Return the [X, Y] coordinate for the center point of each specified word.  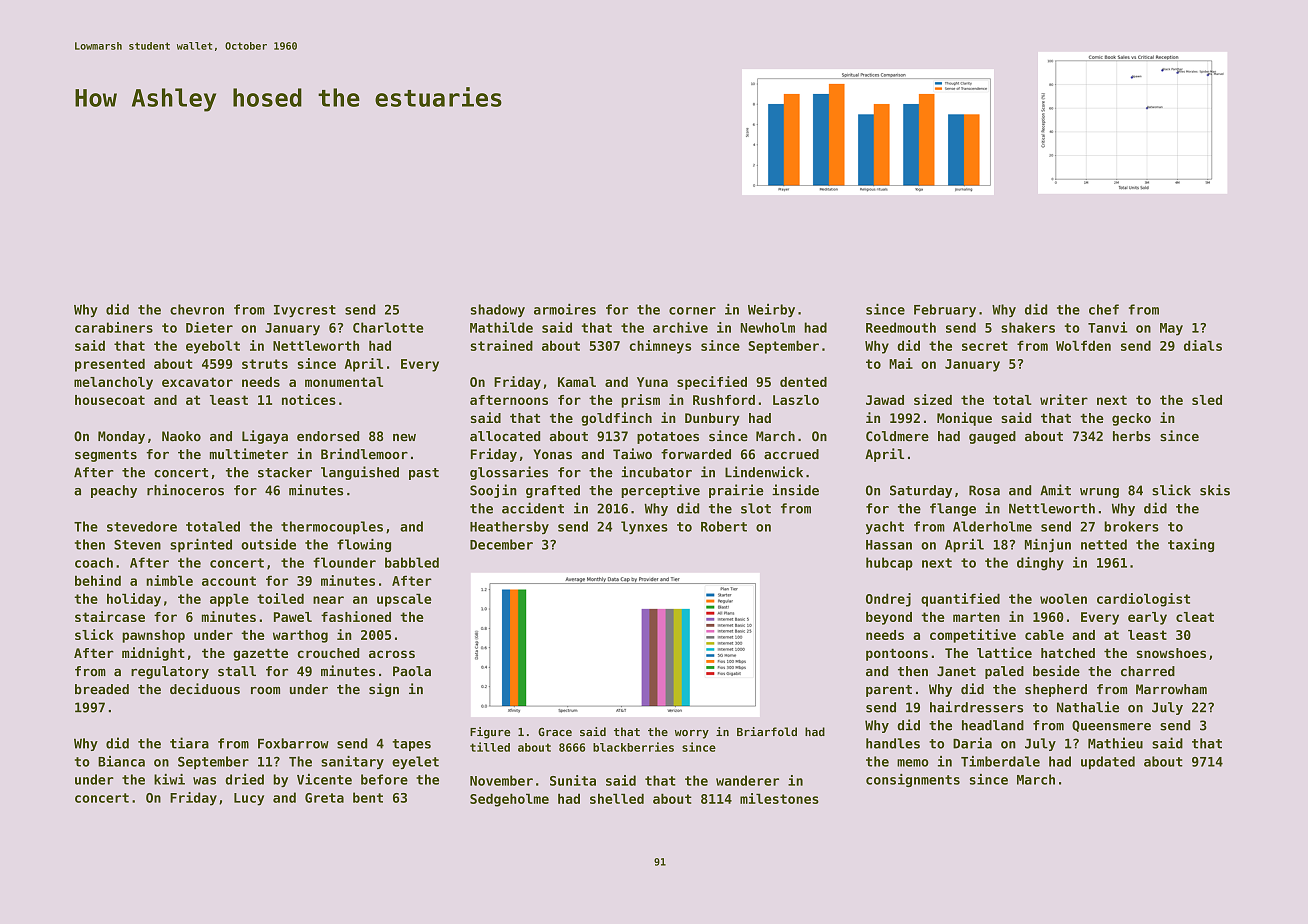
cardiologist [1143, 600]
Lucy [249, 799]
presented [110, 365]
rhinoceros [185, 490]
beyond [889, 618]
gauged [992, 437]
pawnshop [153, 636]
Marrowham [1171, 689]
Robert [724, 526]
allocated [505, 436]
